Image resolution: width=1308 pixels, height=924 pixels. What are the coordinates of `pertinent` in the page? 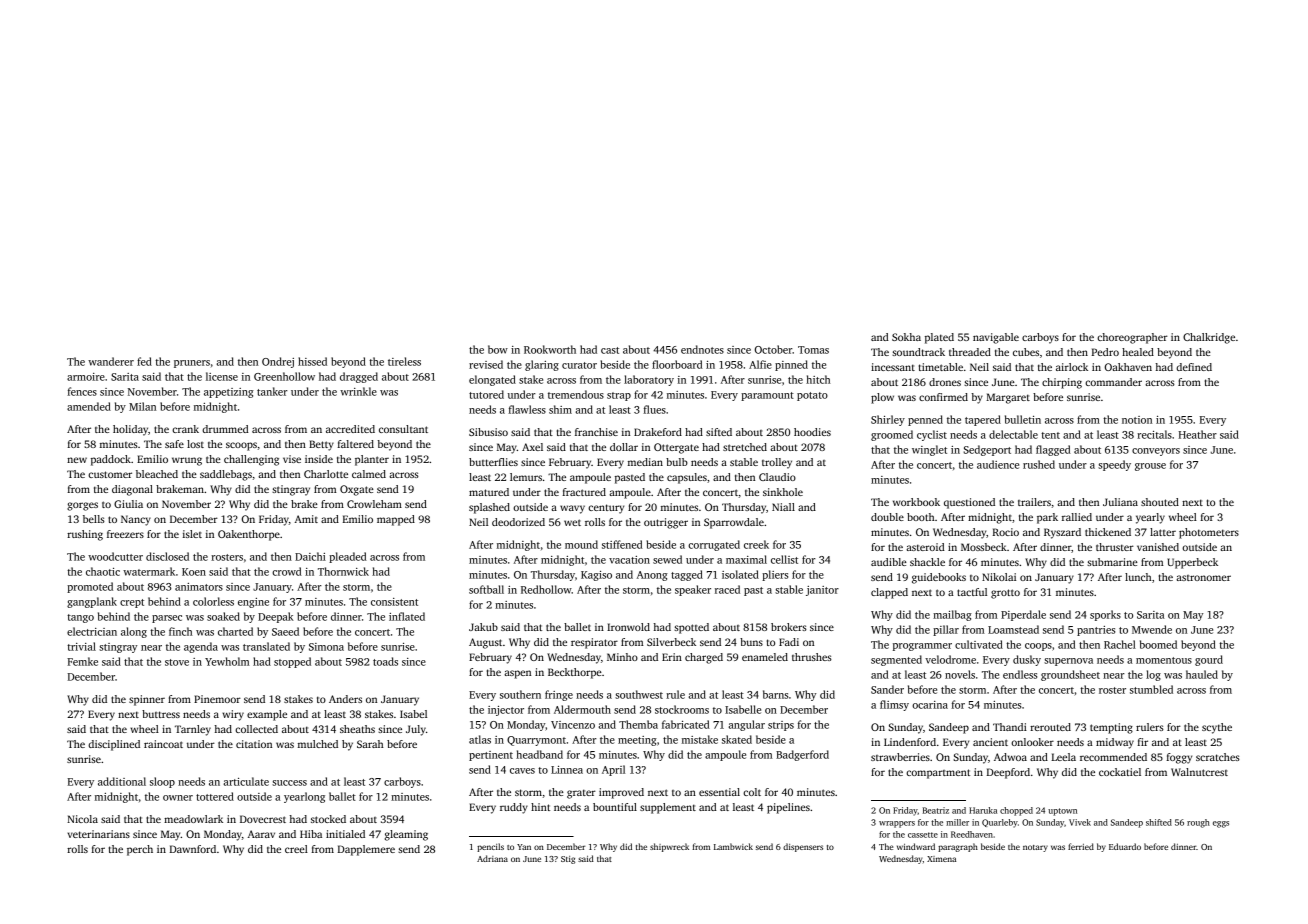 It's located at (491, 756).
